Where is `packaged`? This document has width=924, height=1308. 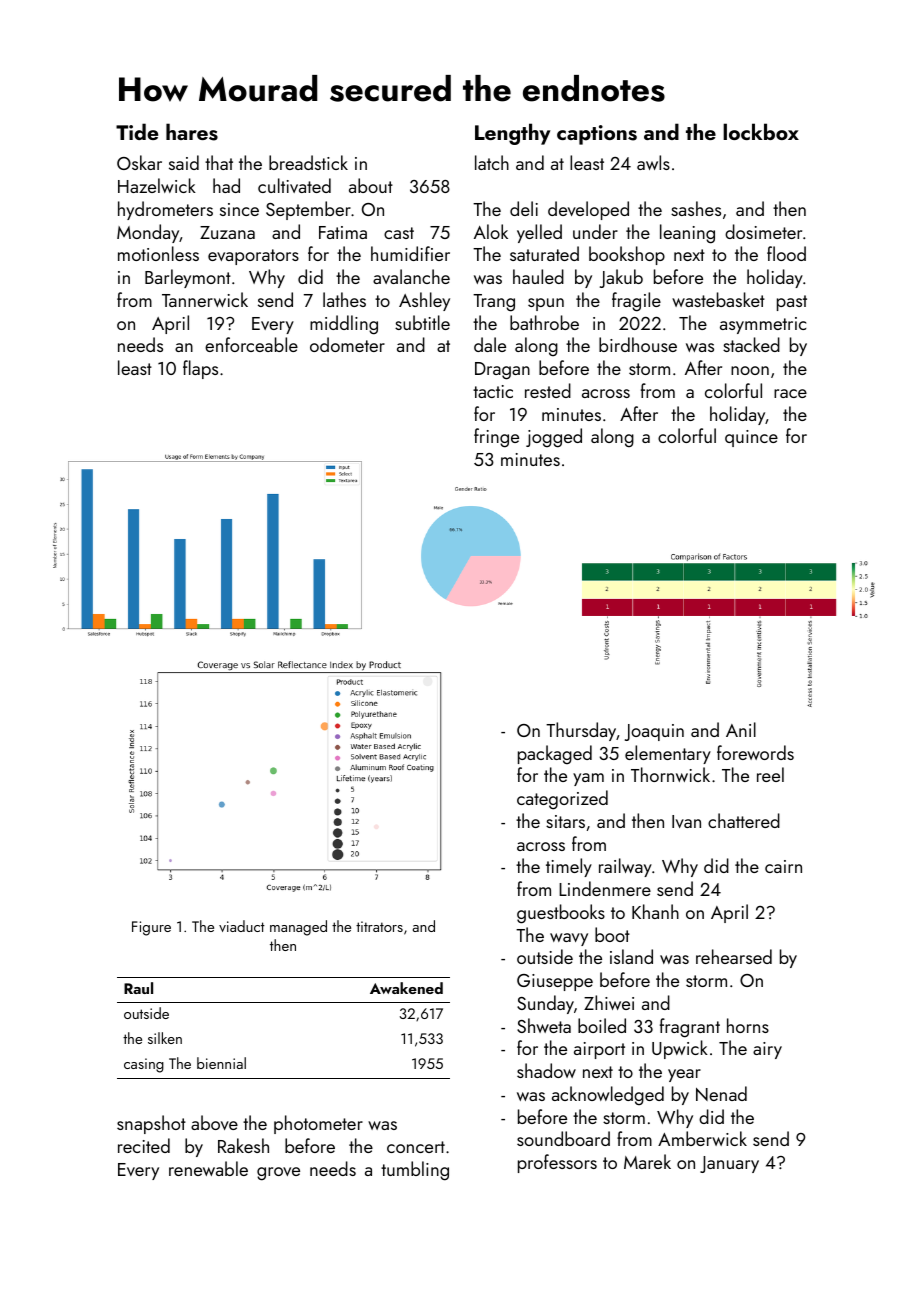
packaged is located at coordinates (555, 754).
